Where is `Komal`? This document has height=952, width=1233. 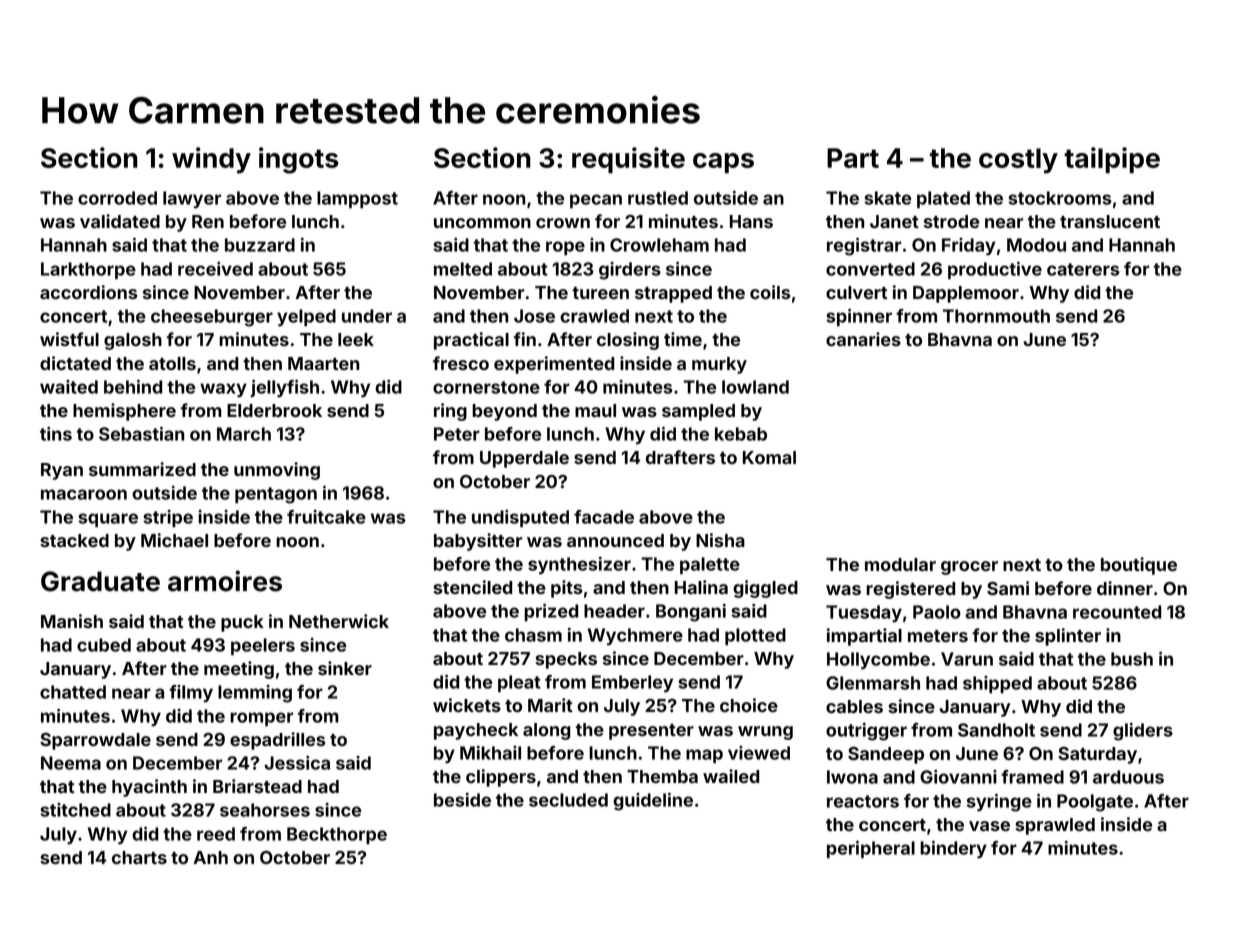
Komal is located at coordinates (769, 457).
